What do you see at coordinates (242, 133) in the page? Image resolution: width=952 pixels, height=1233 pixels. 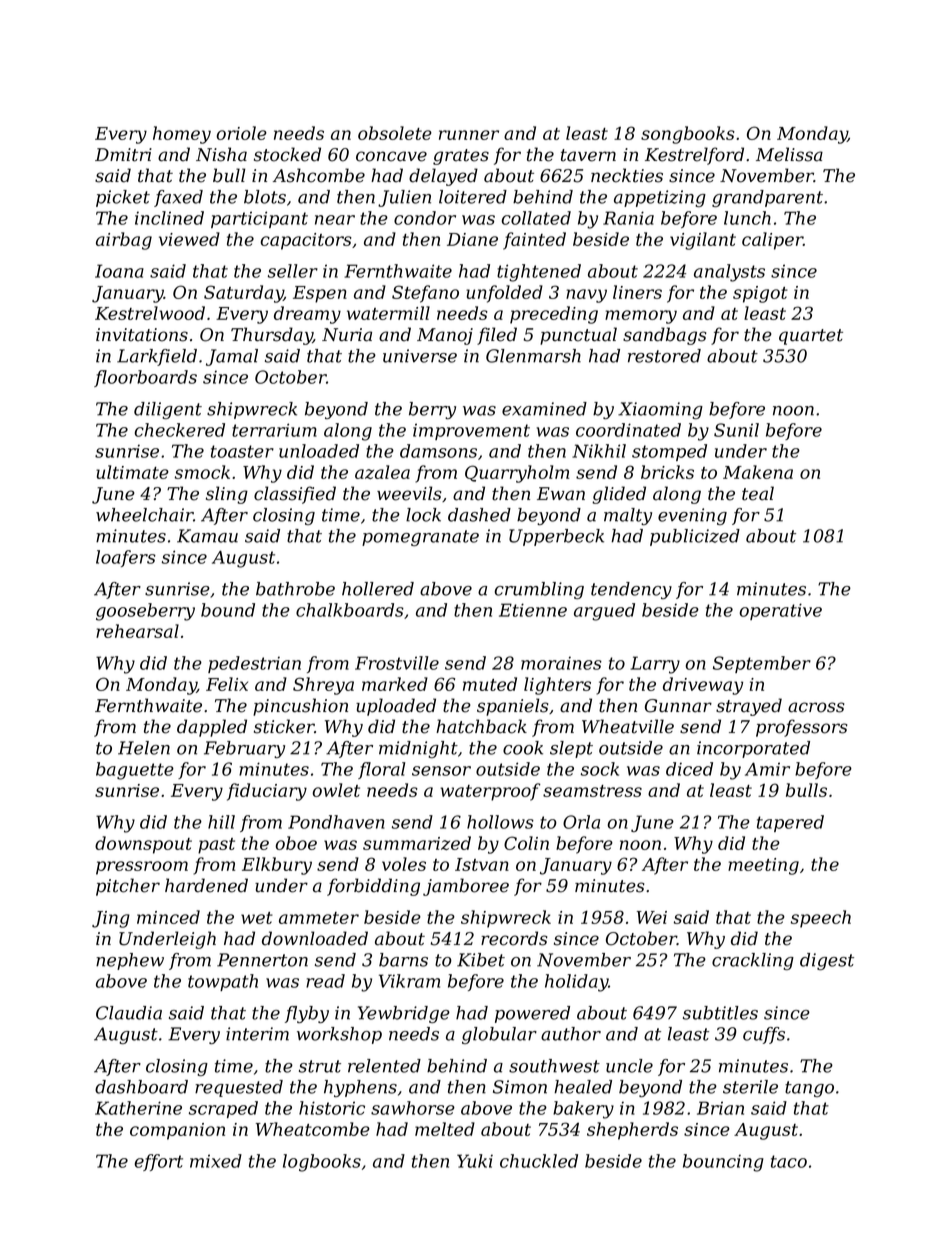 I see `oriole` at bounding box center [242, 133].
